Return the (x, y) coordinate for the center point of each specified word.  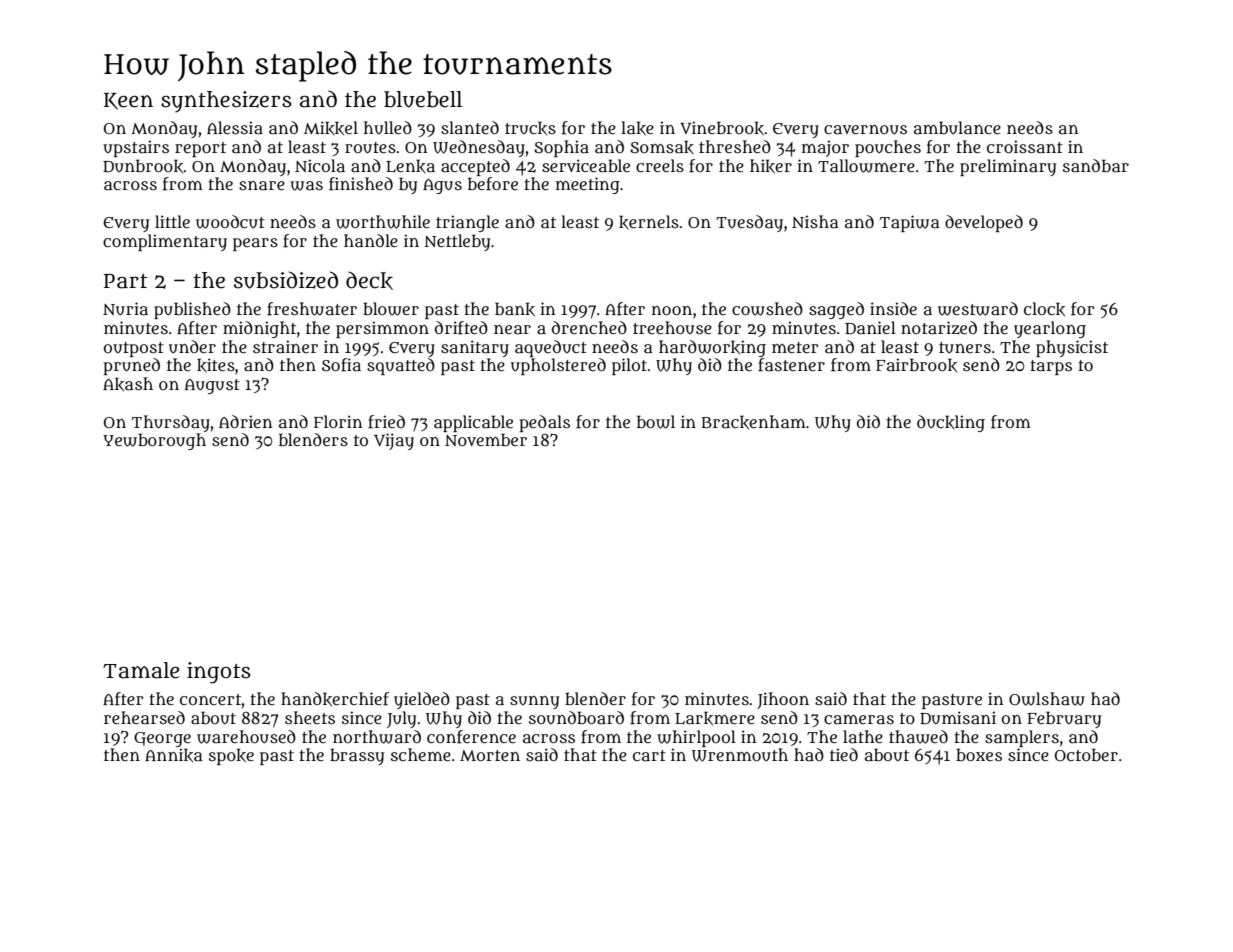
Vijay (394, 441)
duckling (951, 423)
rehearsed (144, 717)
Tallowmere (866, 166)
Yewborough (154, 441)
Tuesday (749, 223)
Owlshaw (1047, 699)
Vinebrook (722, 128)
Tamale (141, 670)
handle (371, 240)
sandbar (1096, 165)
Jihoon (783, 700)
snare (262, 185)
